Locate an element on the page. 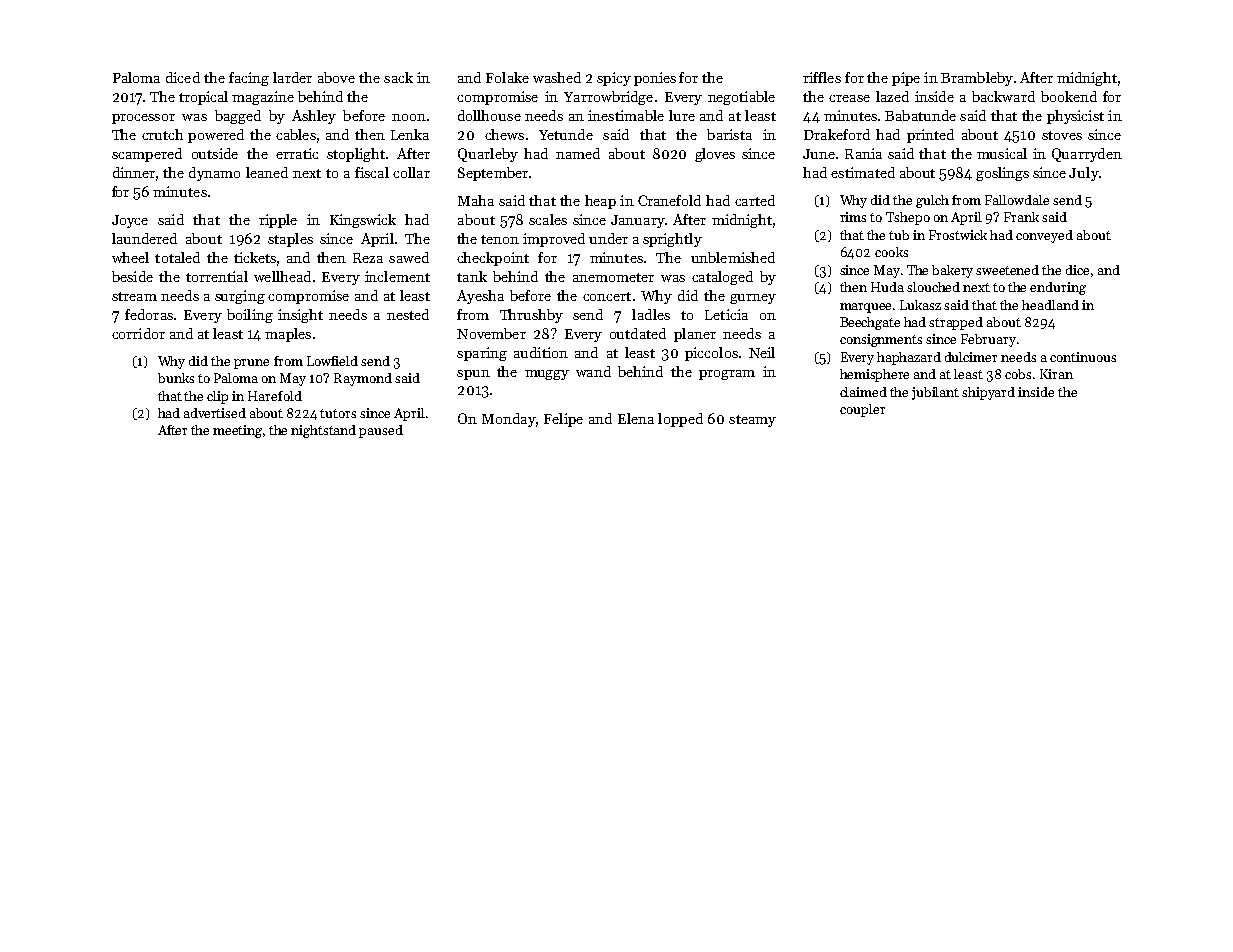  boiling is located at coordinates (250, 316).
